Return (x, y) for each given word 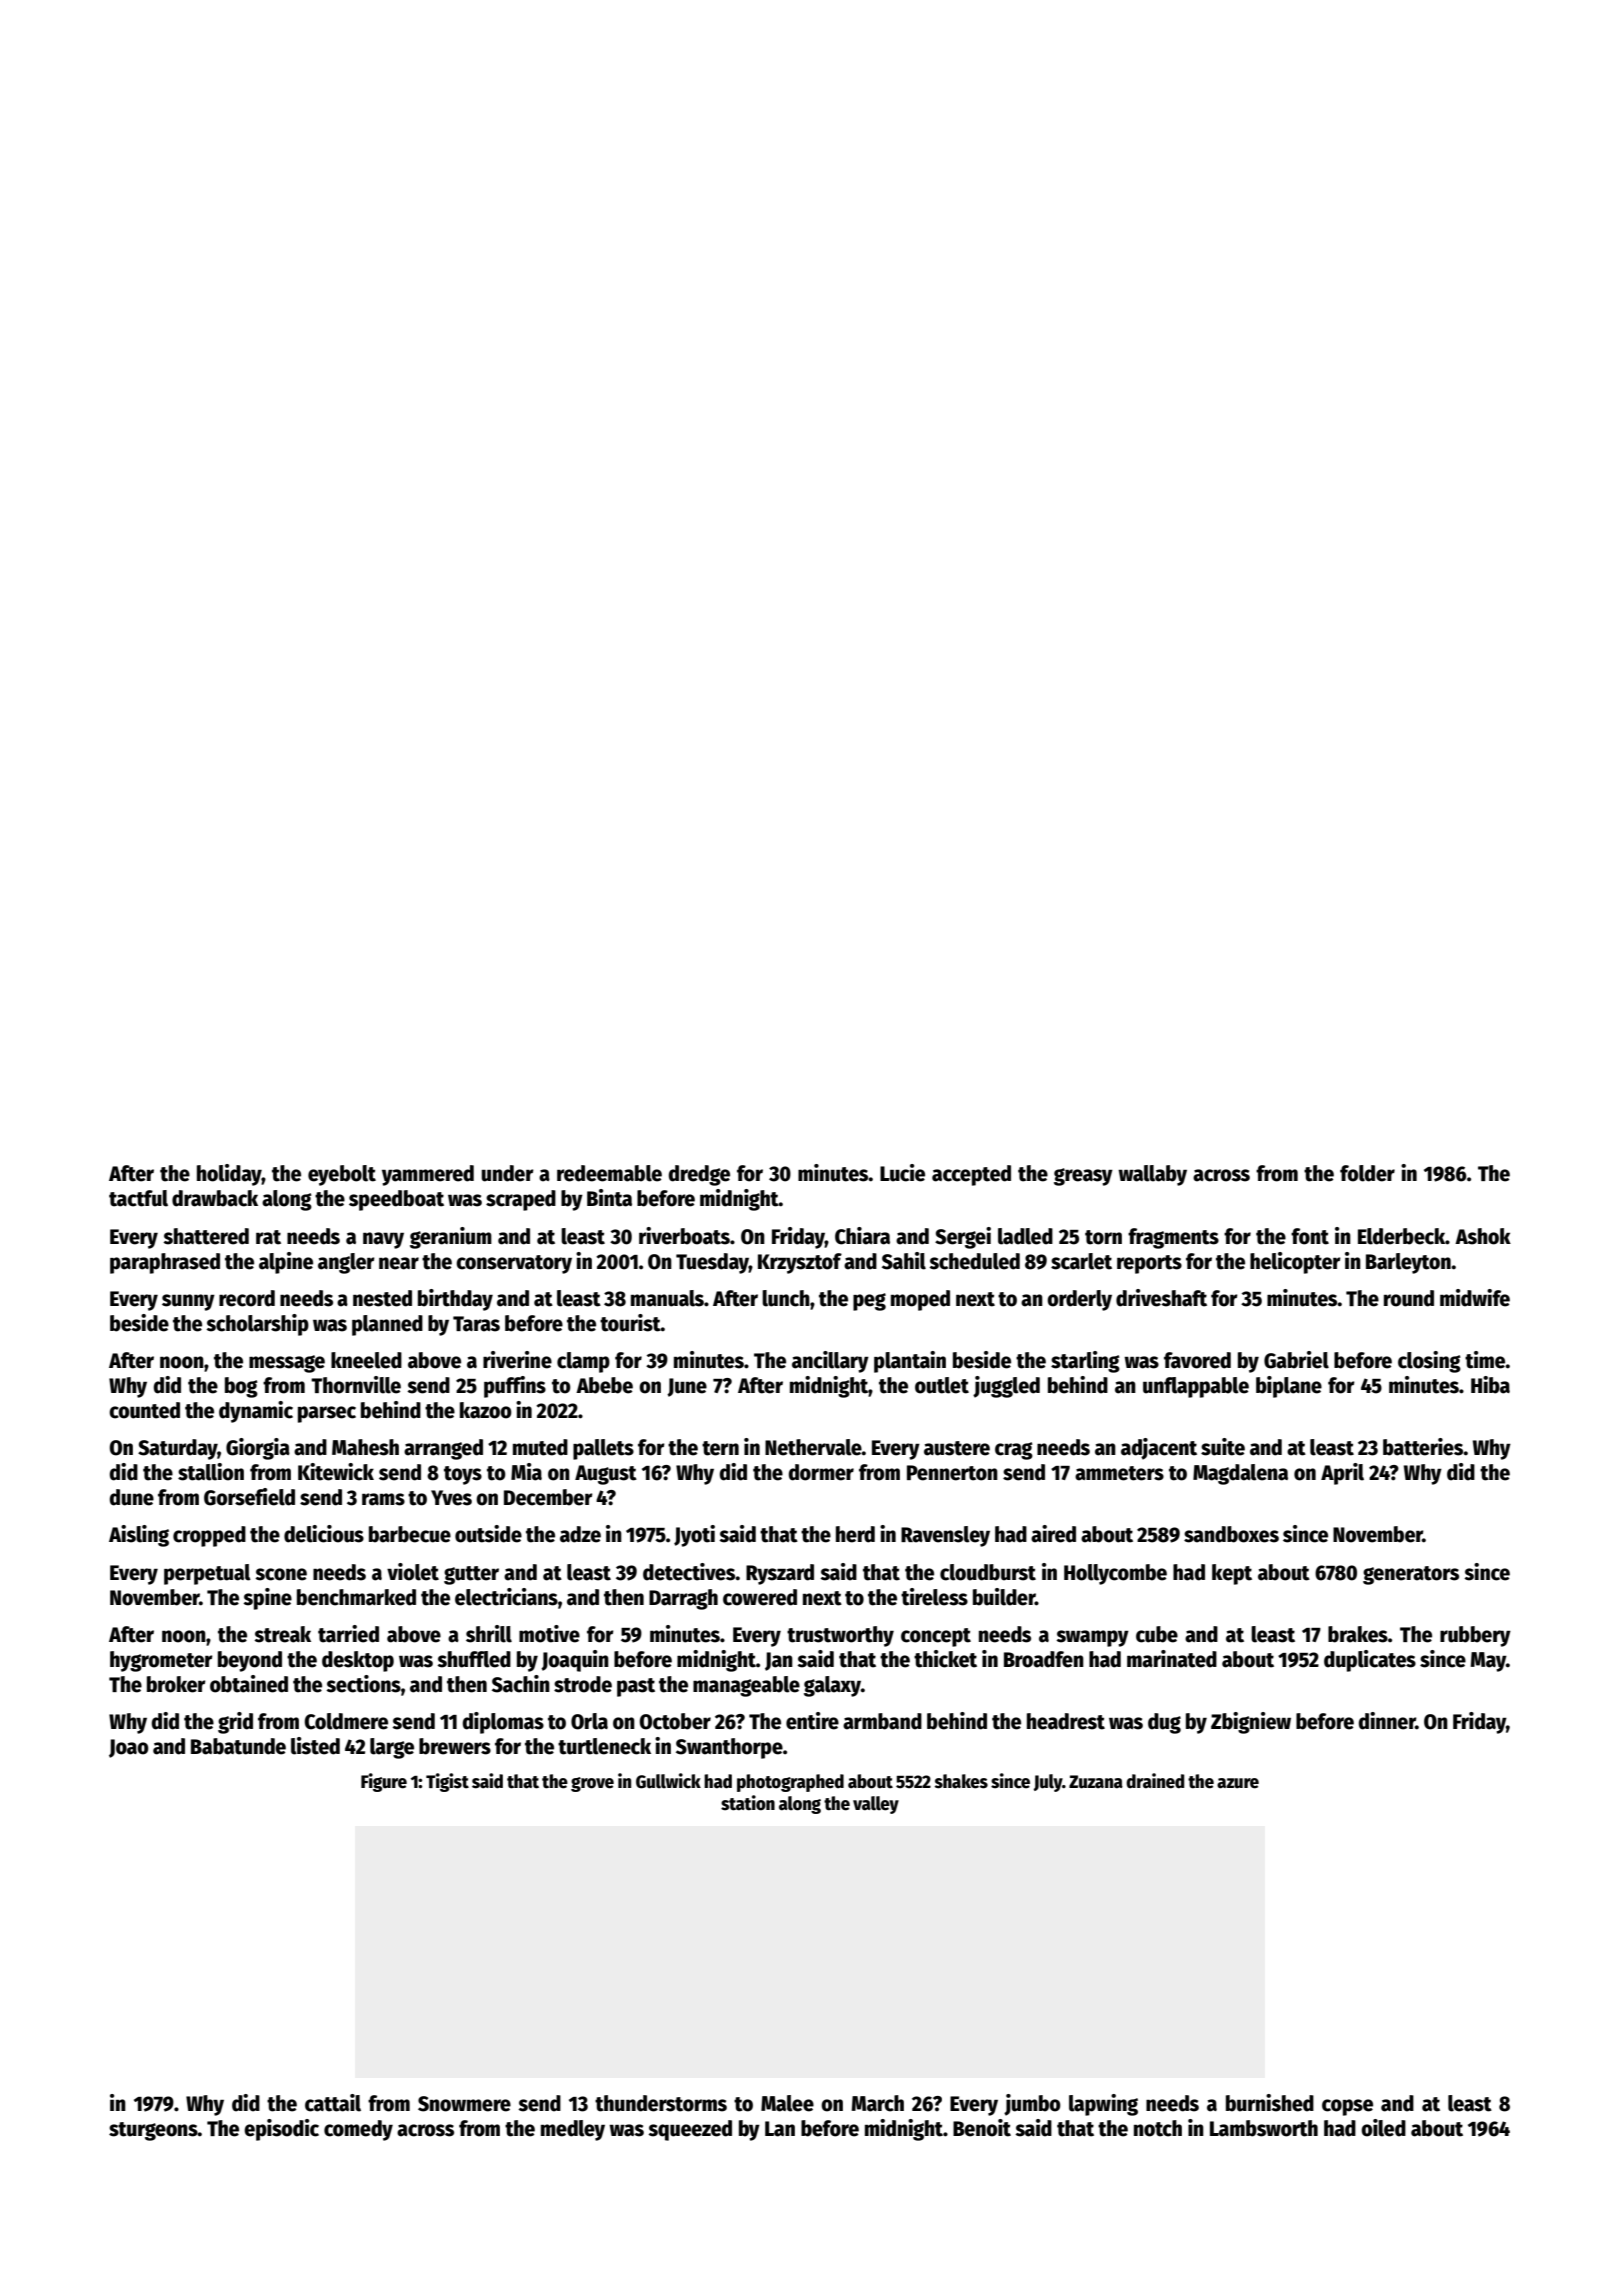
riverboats (684, 1236)
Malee (787, 2103)
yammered (428, 1175)
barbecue (410, 1534)
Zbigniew (1251, 1723)
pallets (603, 1449)
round (1409, 1298)
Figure (384, 1782)
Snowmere (464, 2104)
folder (1367, 1173)
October (675, 1721)
